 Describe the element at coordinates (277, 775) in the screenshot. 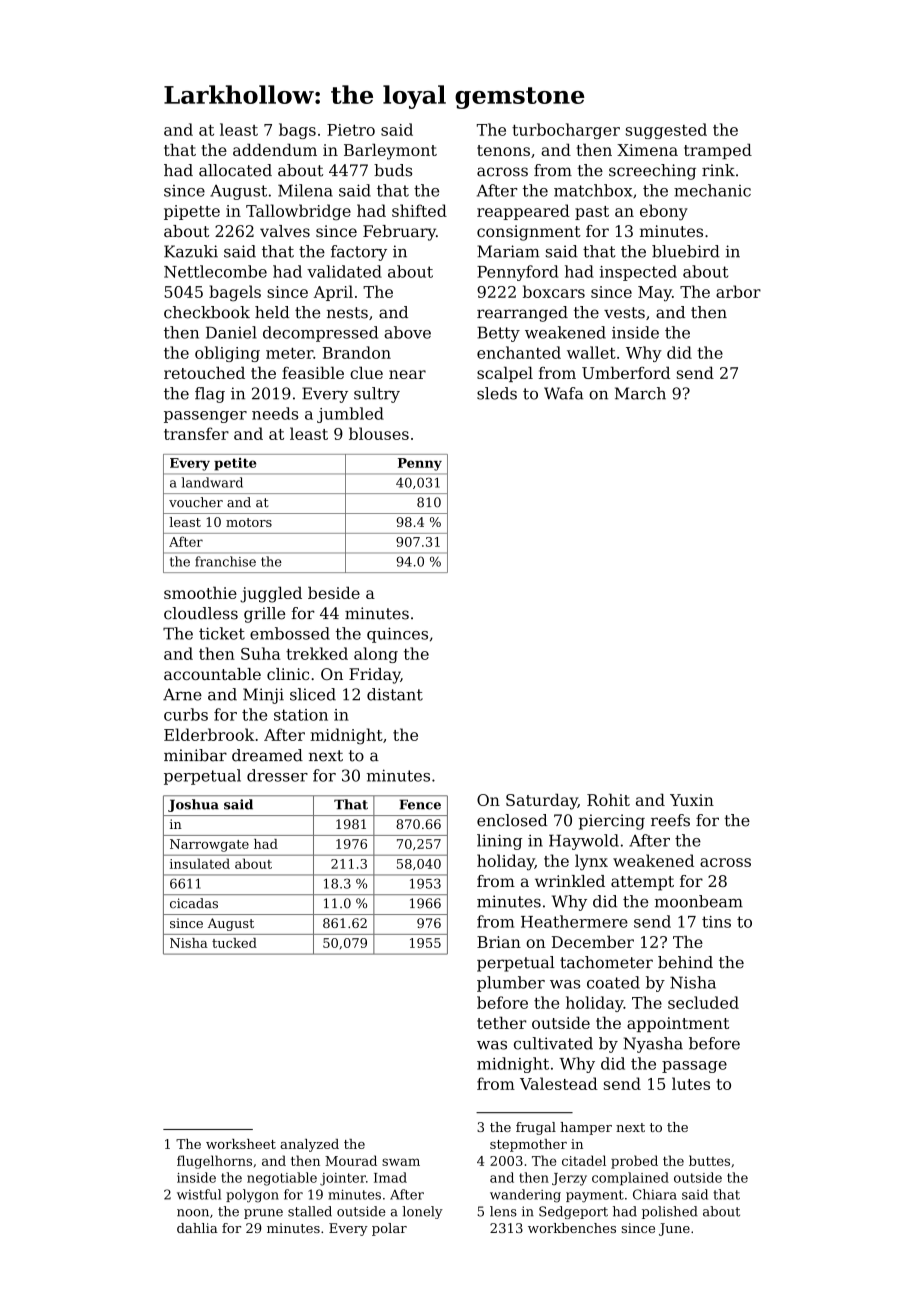

I see `dresser` at that location.
